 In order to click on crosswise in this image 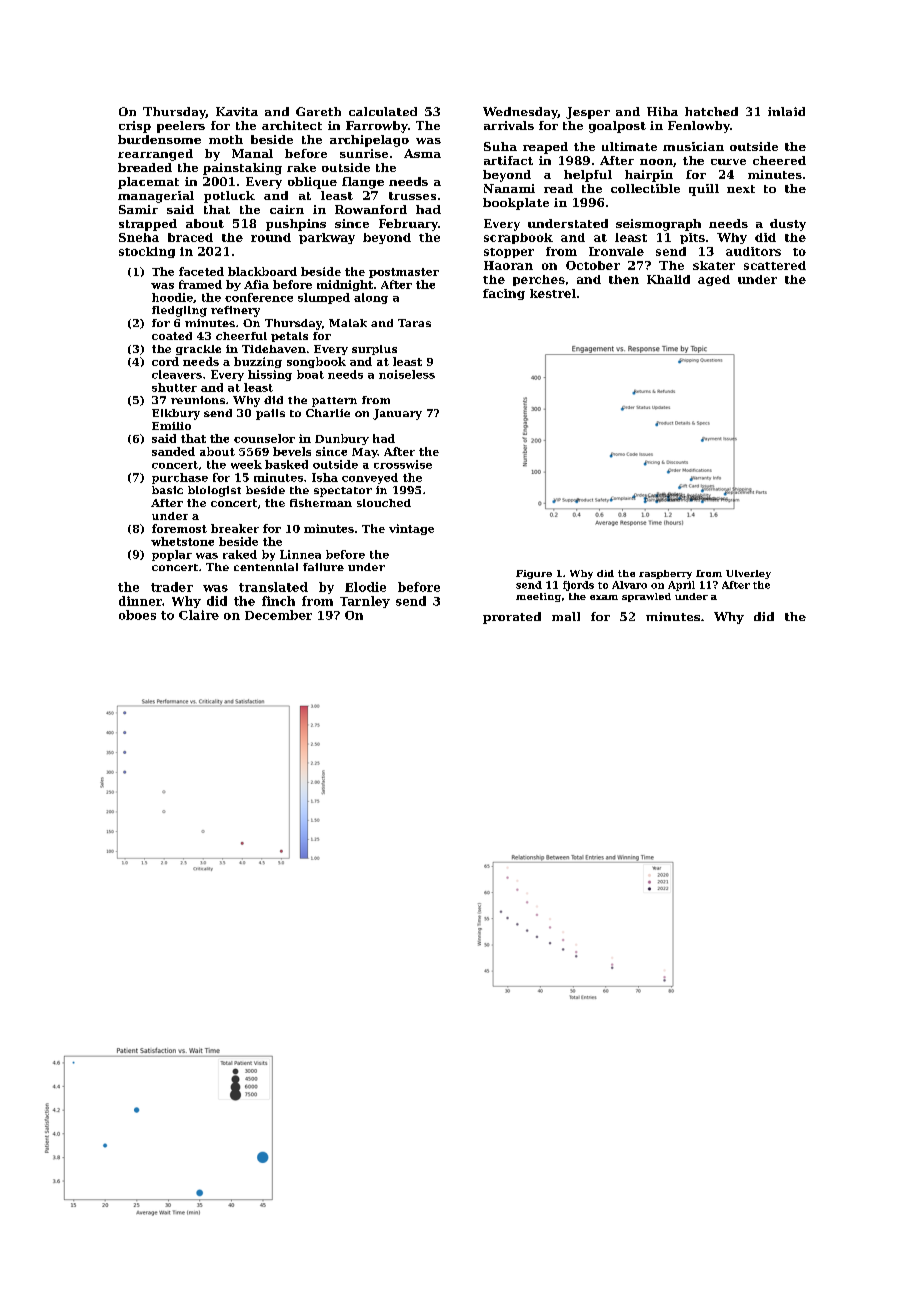, I will do `click(403, 464)`.
